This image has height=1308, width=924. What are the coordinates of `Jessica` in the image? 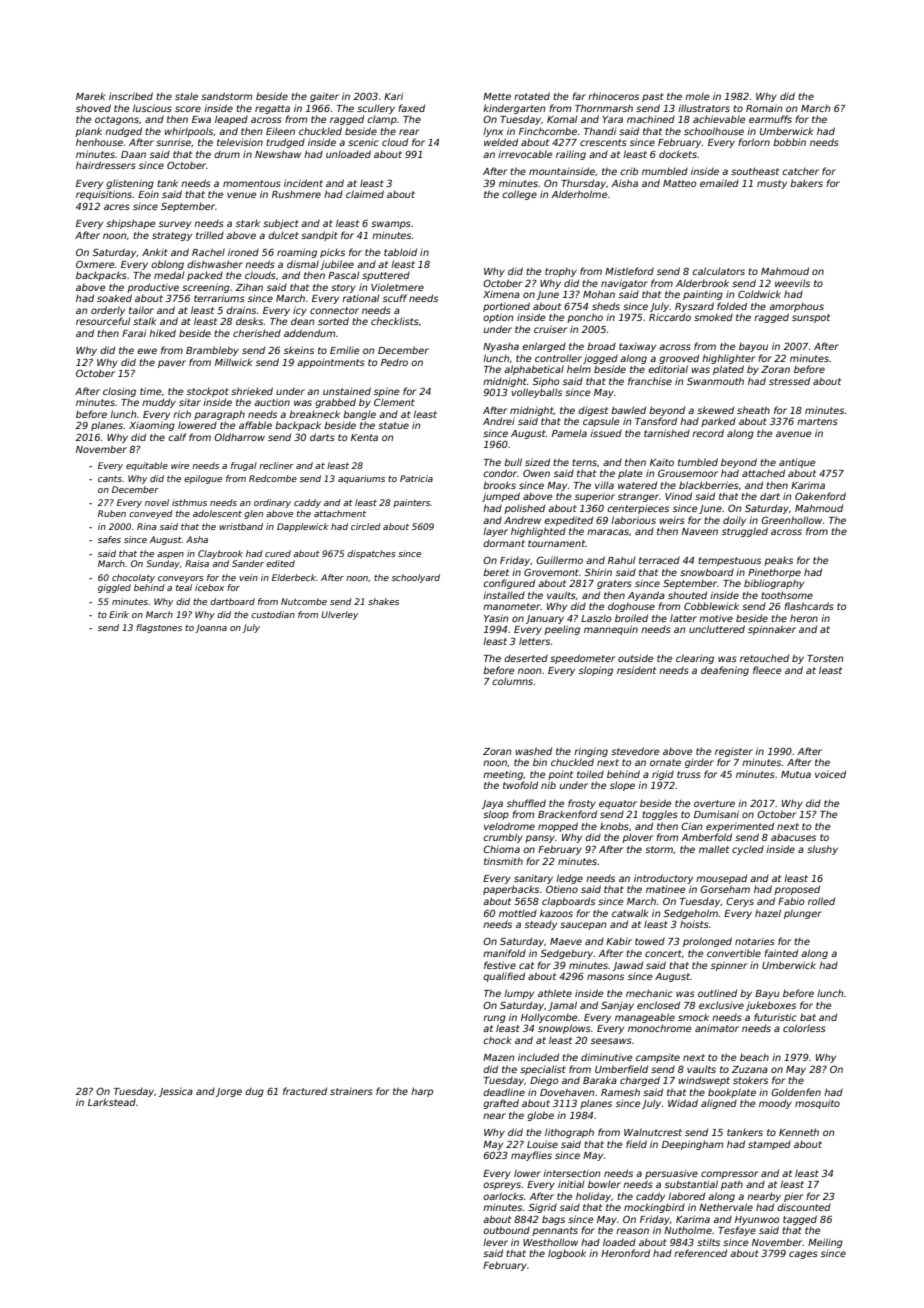 It's located at (176, 1092).
